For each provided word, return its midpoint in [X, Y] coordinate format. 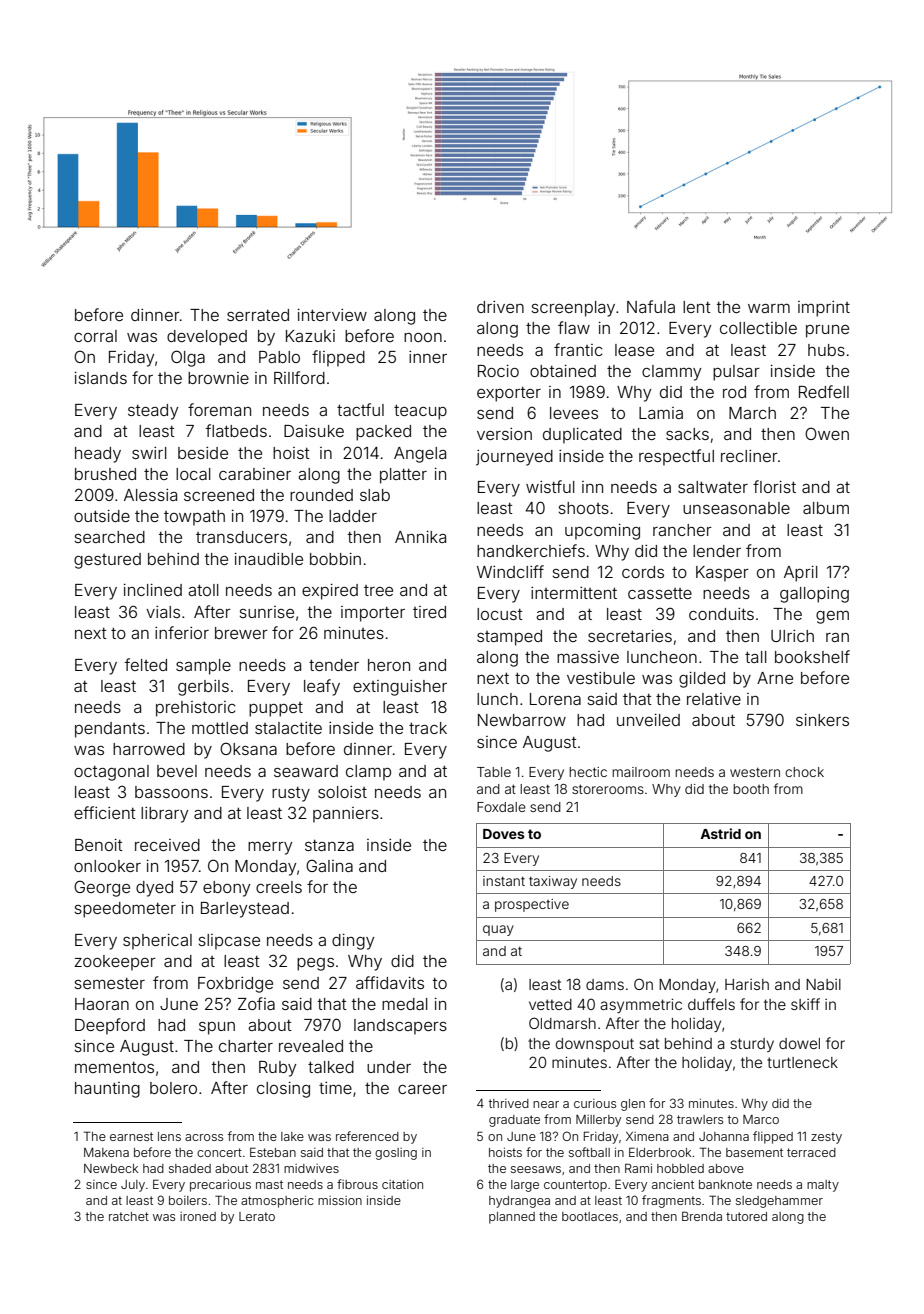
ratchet [129, 1216]
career [422, 1089]
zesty [826, 1138]
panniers [346, 815]
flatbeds [236, 430]
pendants [110, 730]
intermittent [574, 593]
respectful [676, 457]
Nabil [823, 984]
